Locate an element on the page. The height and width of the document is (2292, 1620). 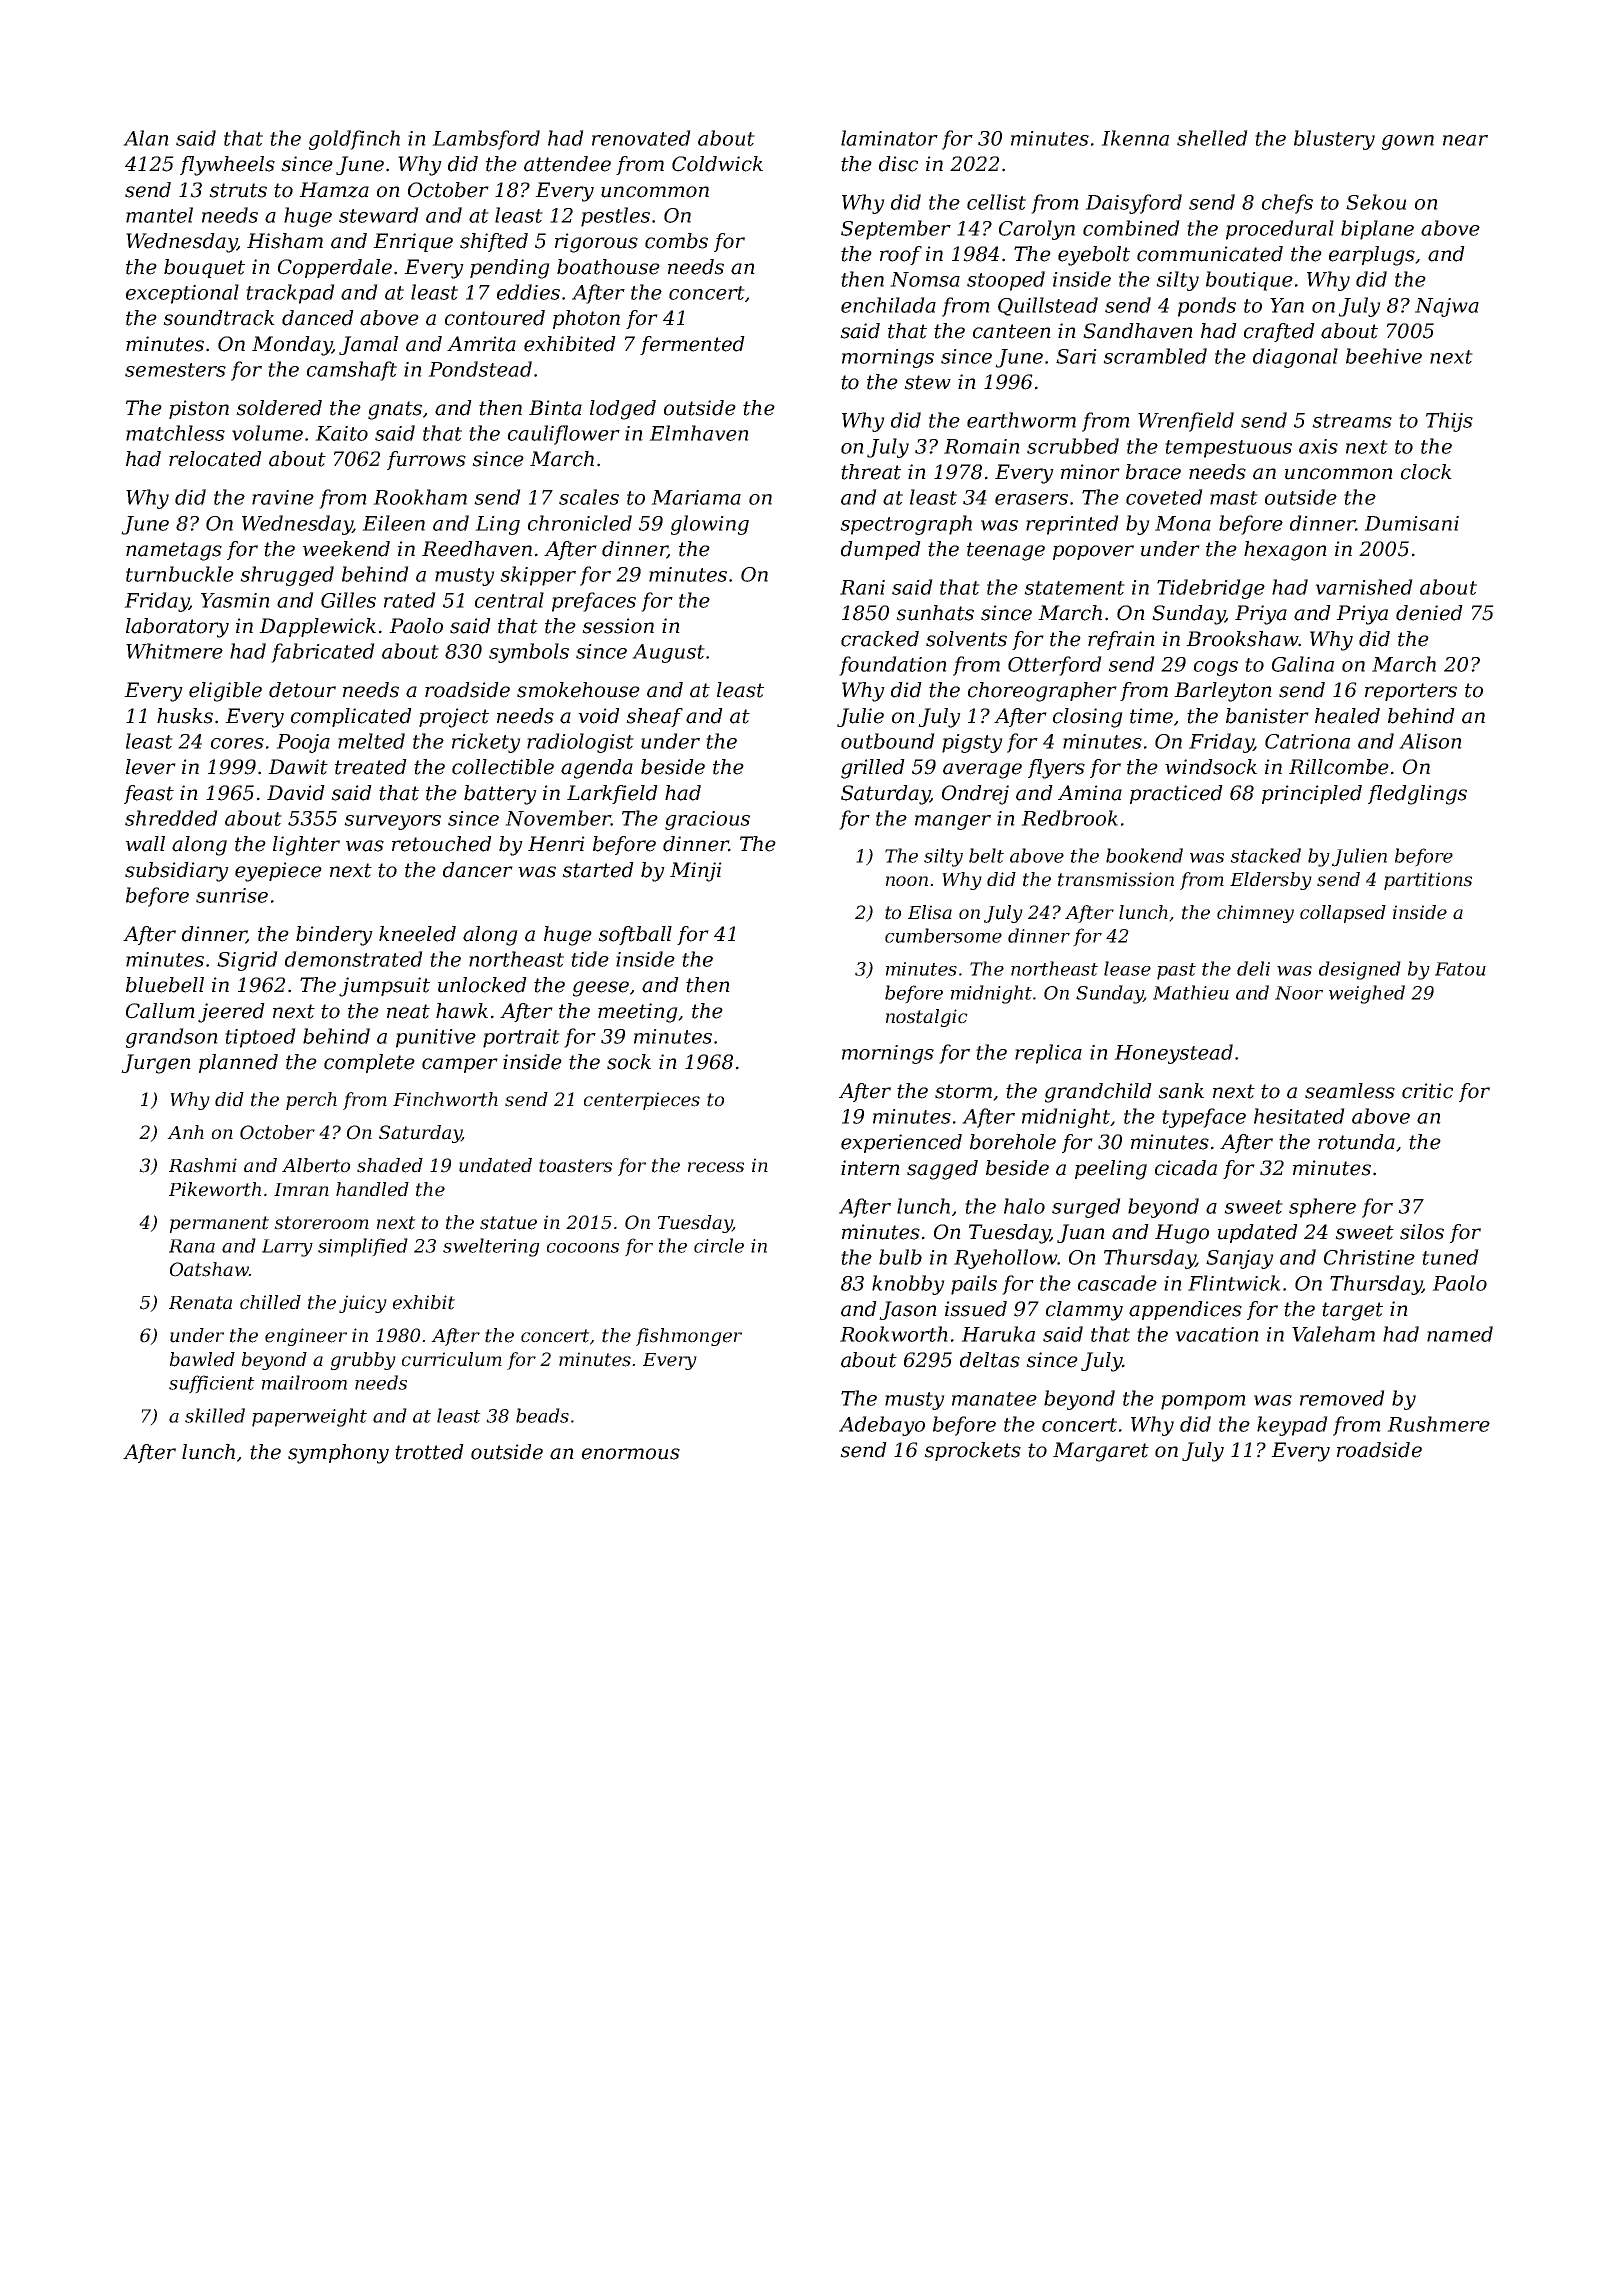
deli is located at coordinates (1253, 968).
